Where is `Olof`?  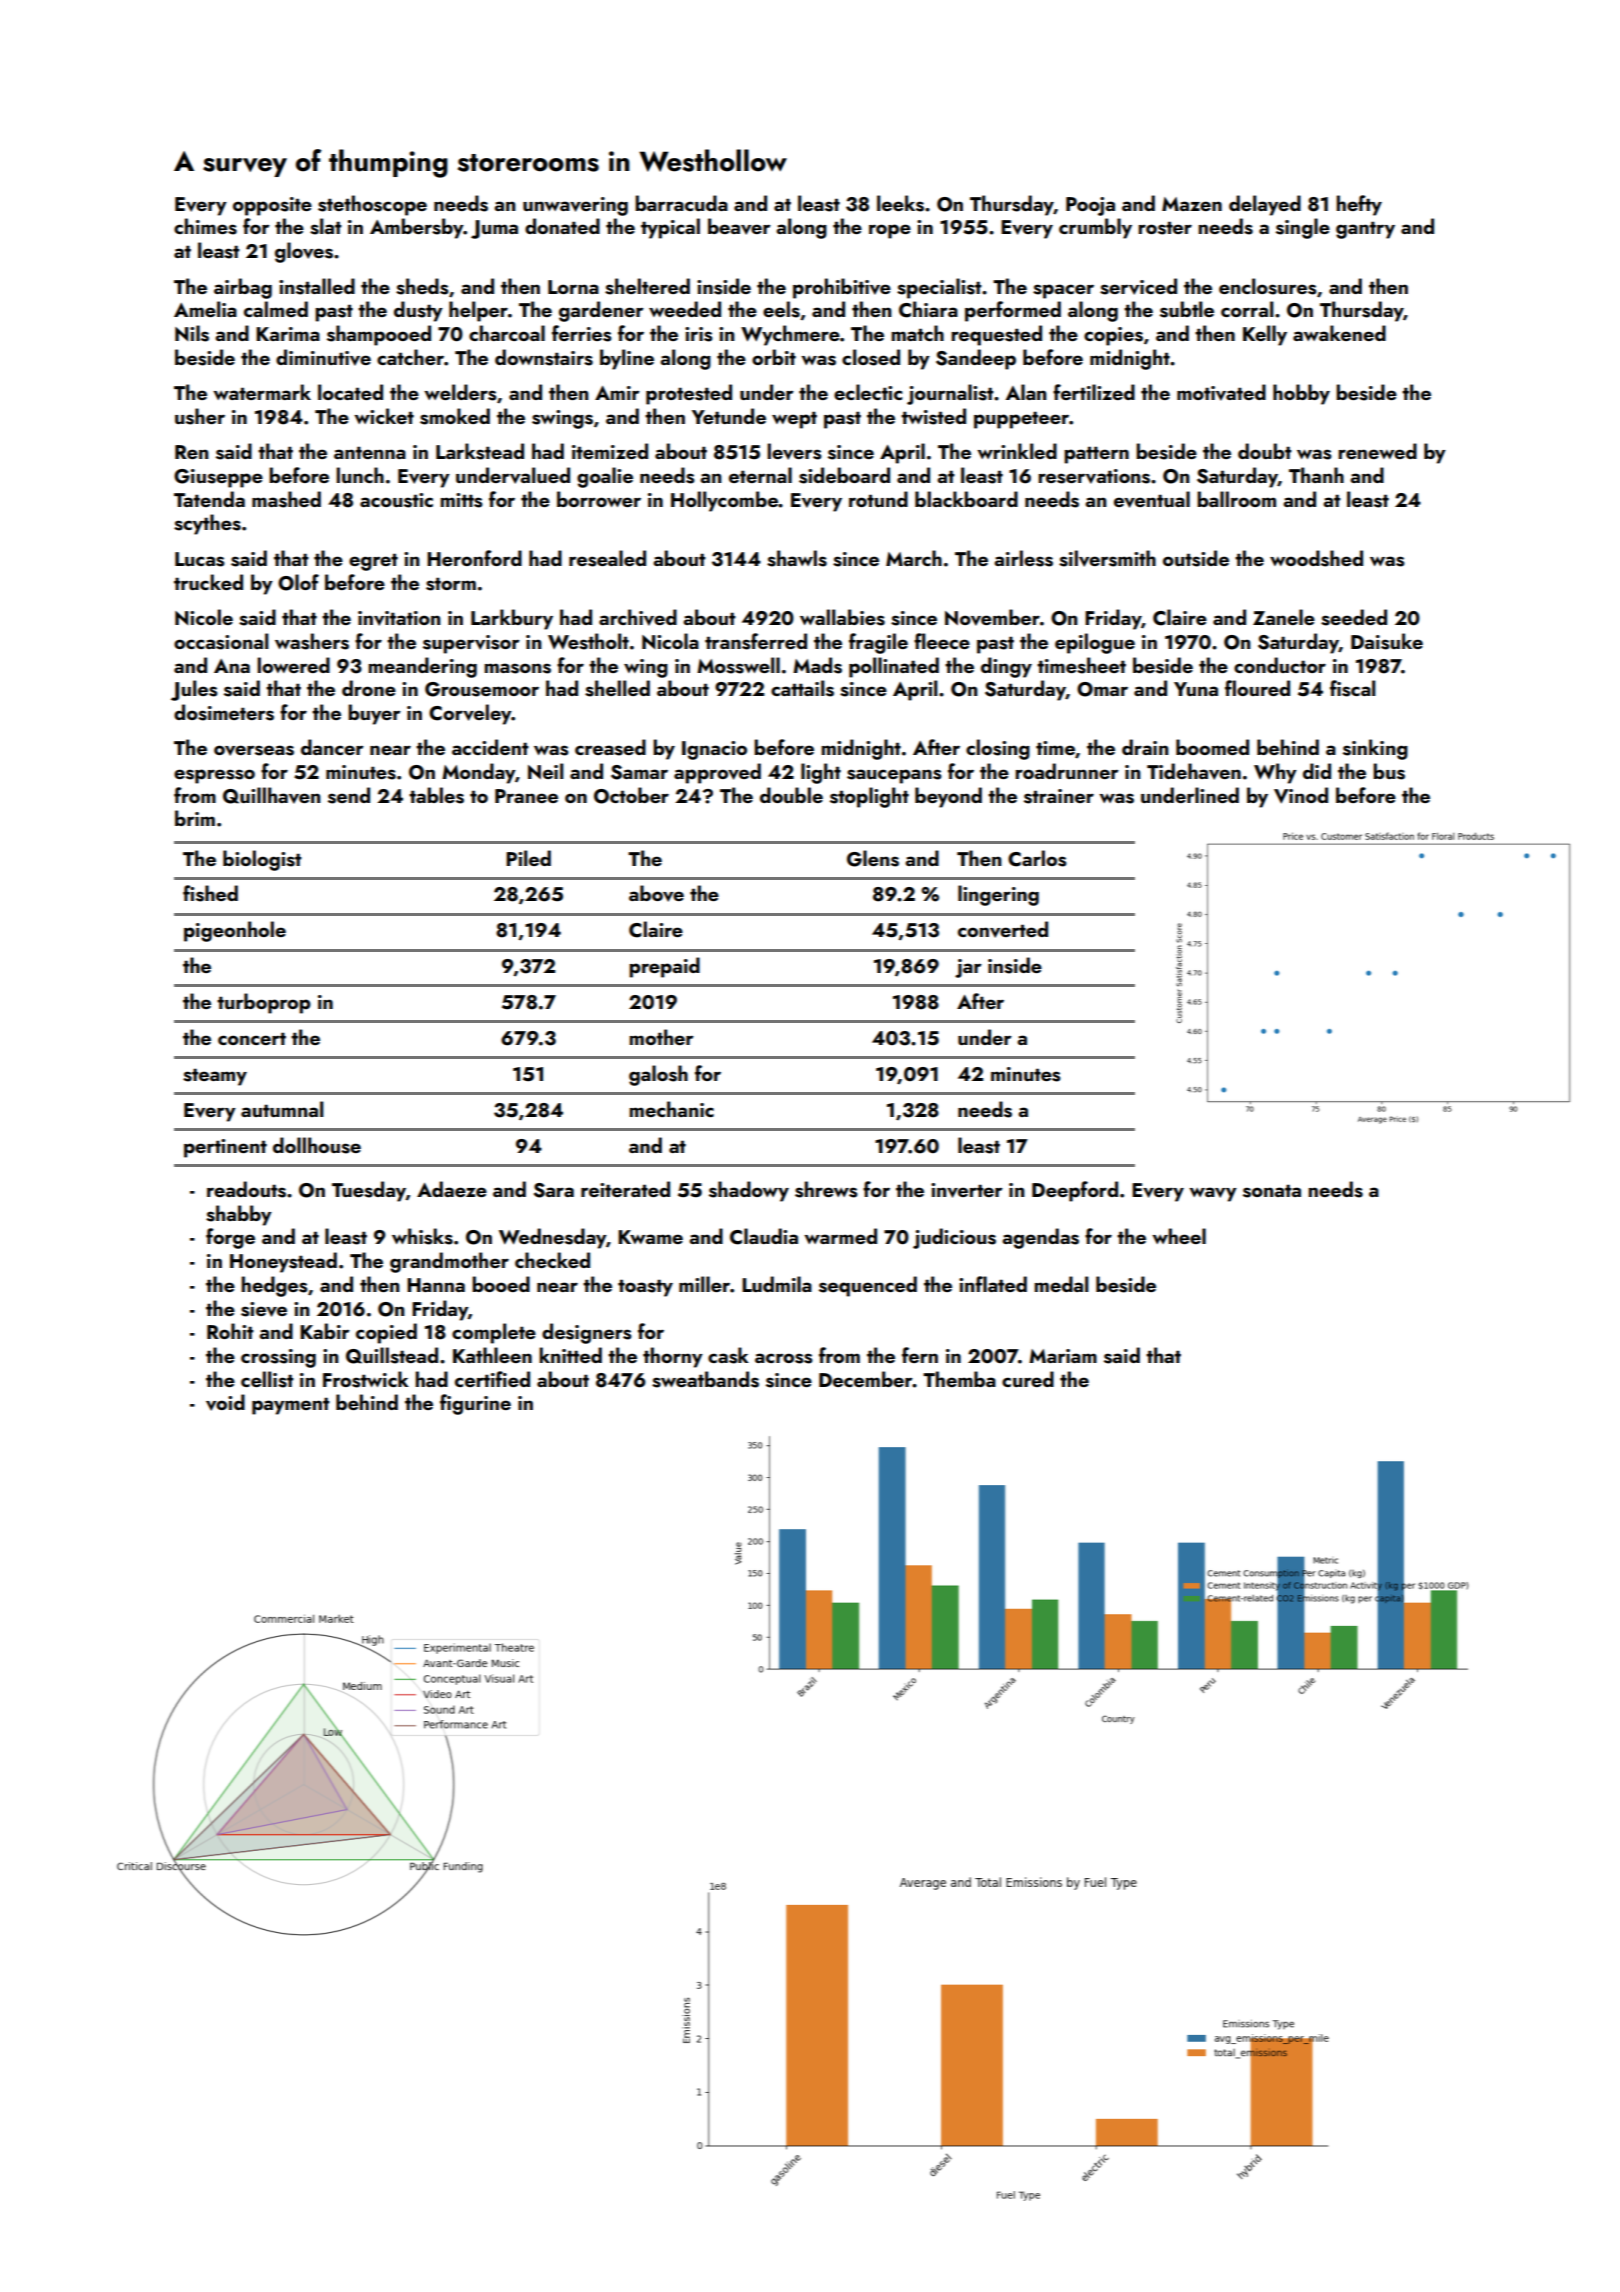
Olof is located at coordinates (298, 582).
